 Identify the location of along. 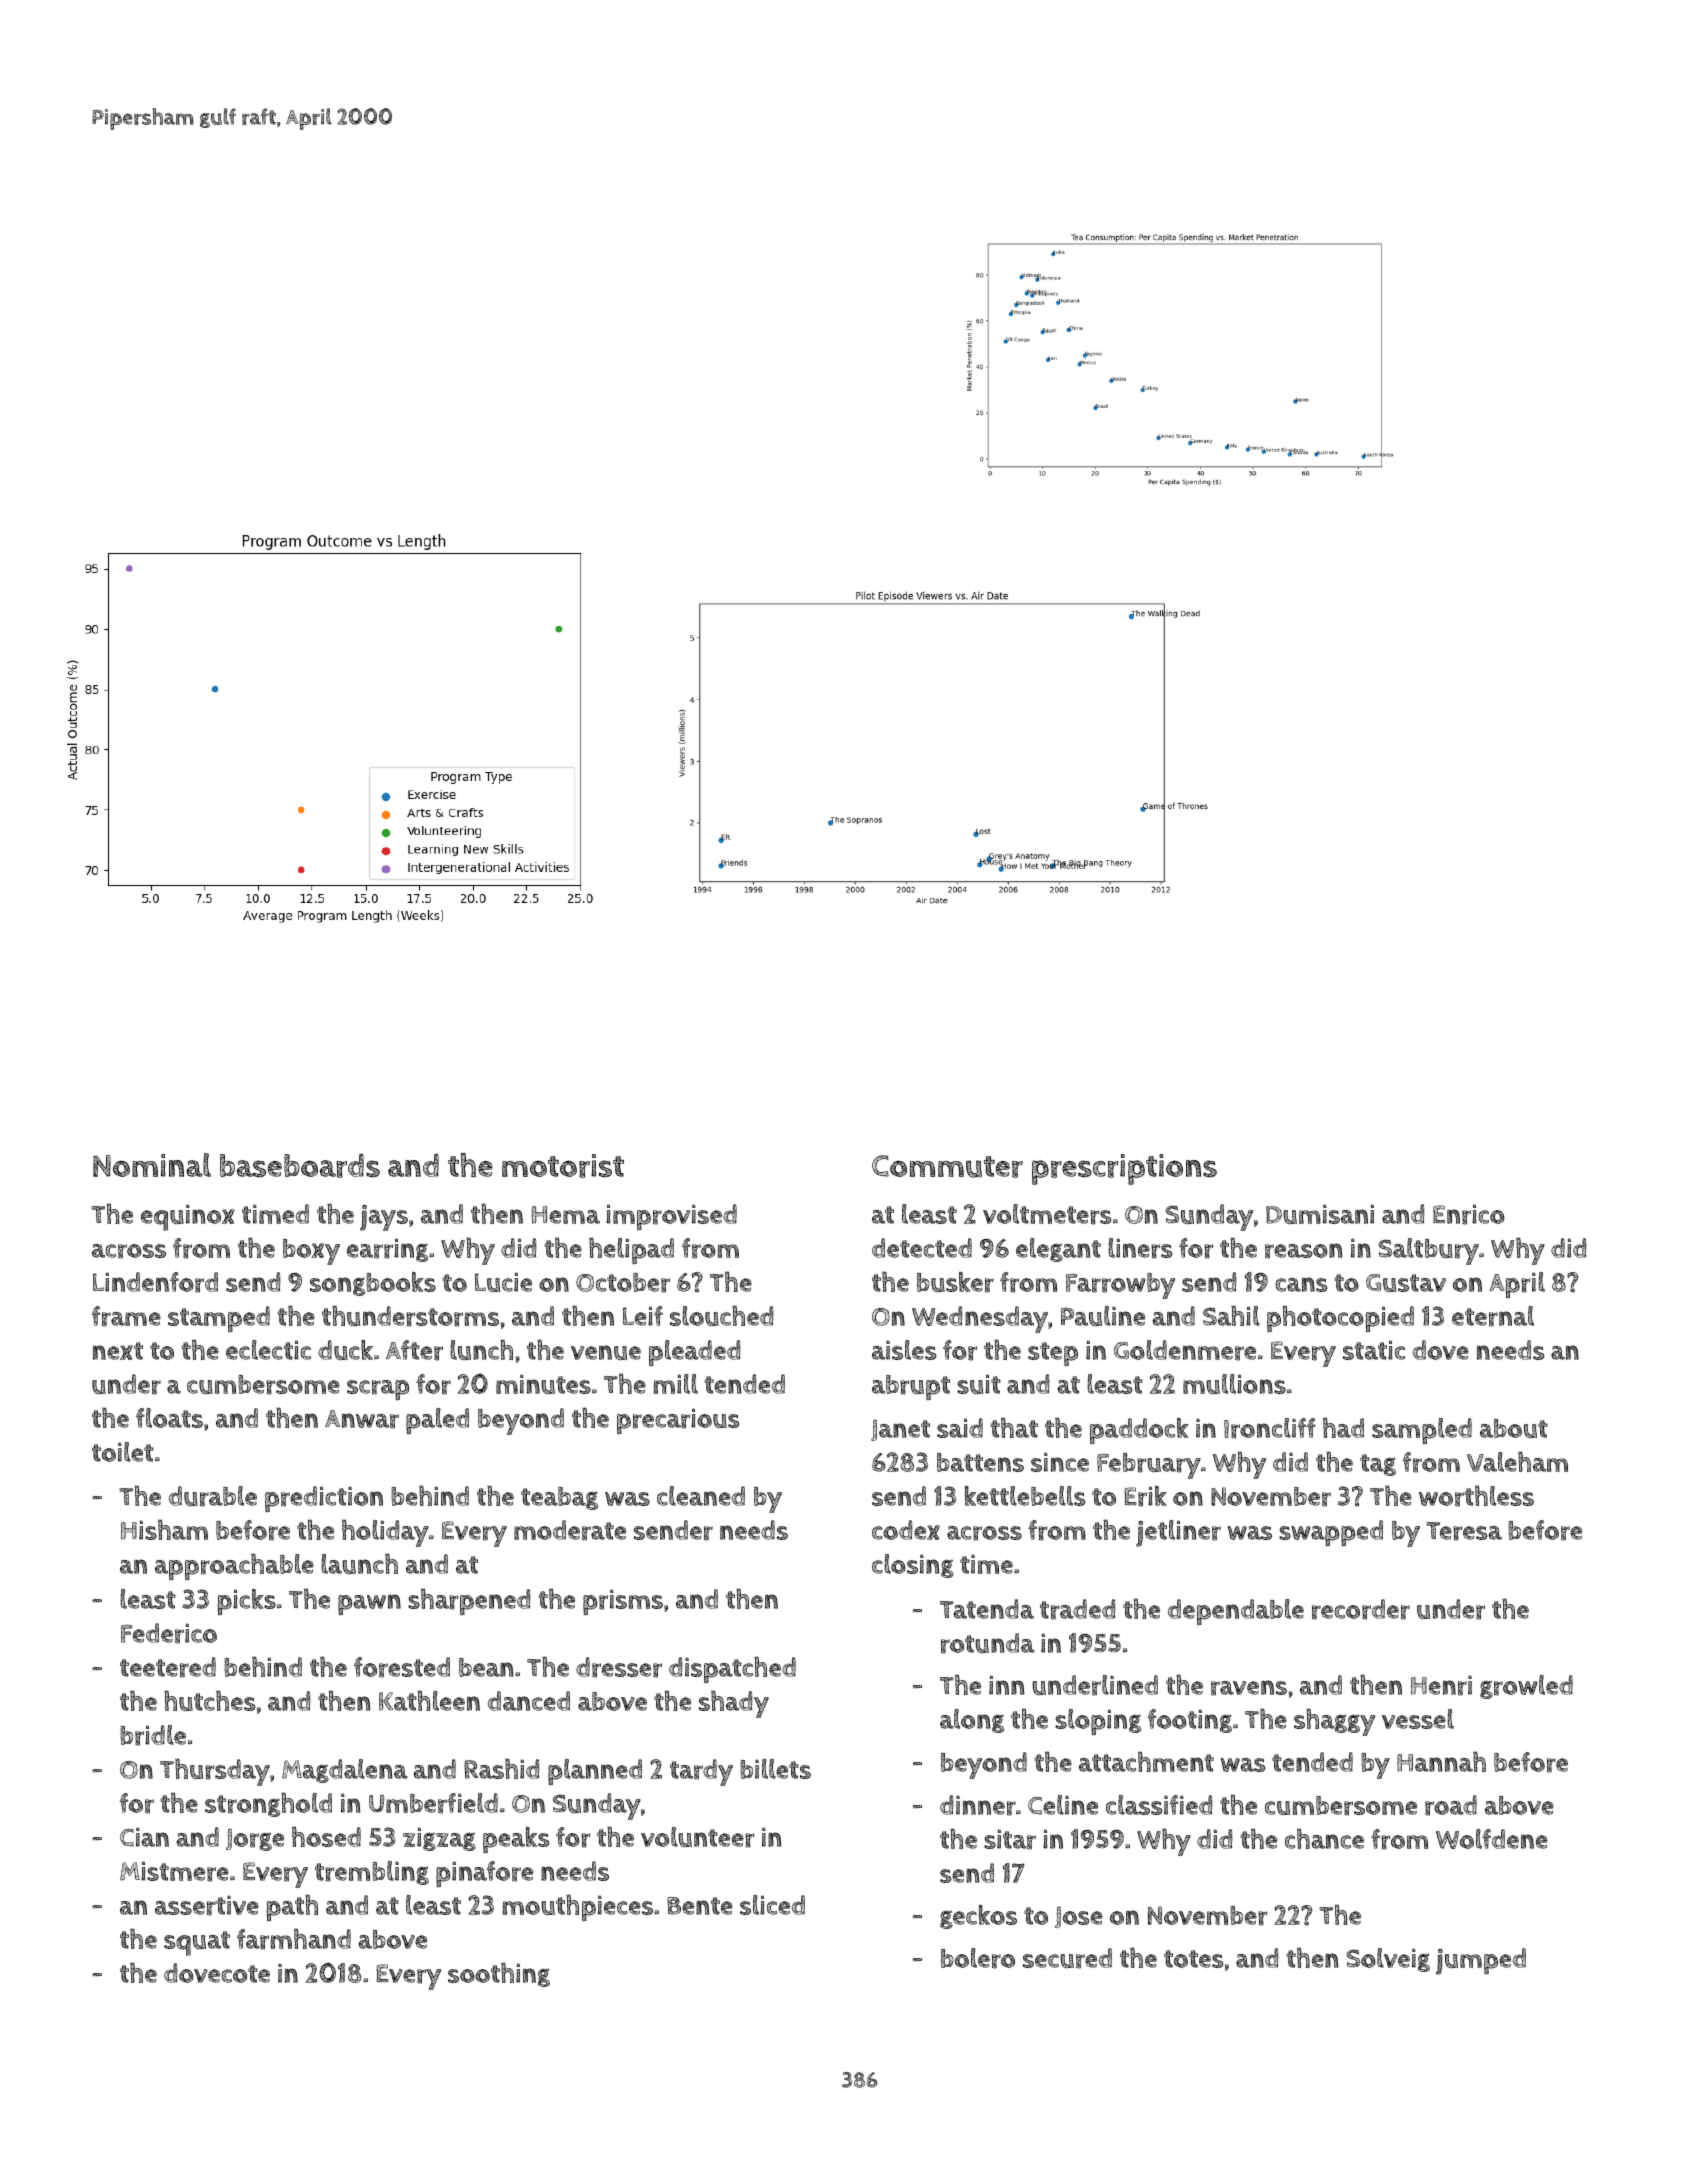
(972, 1721).
